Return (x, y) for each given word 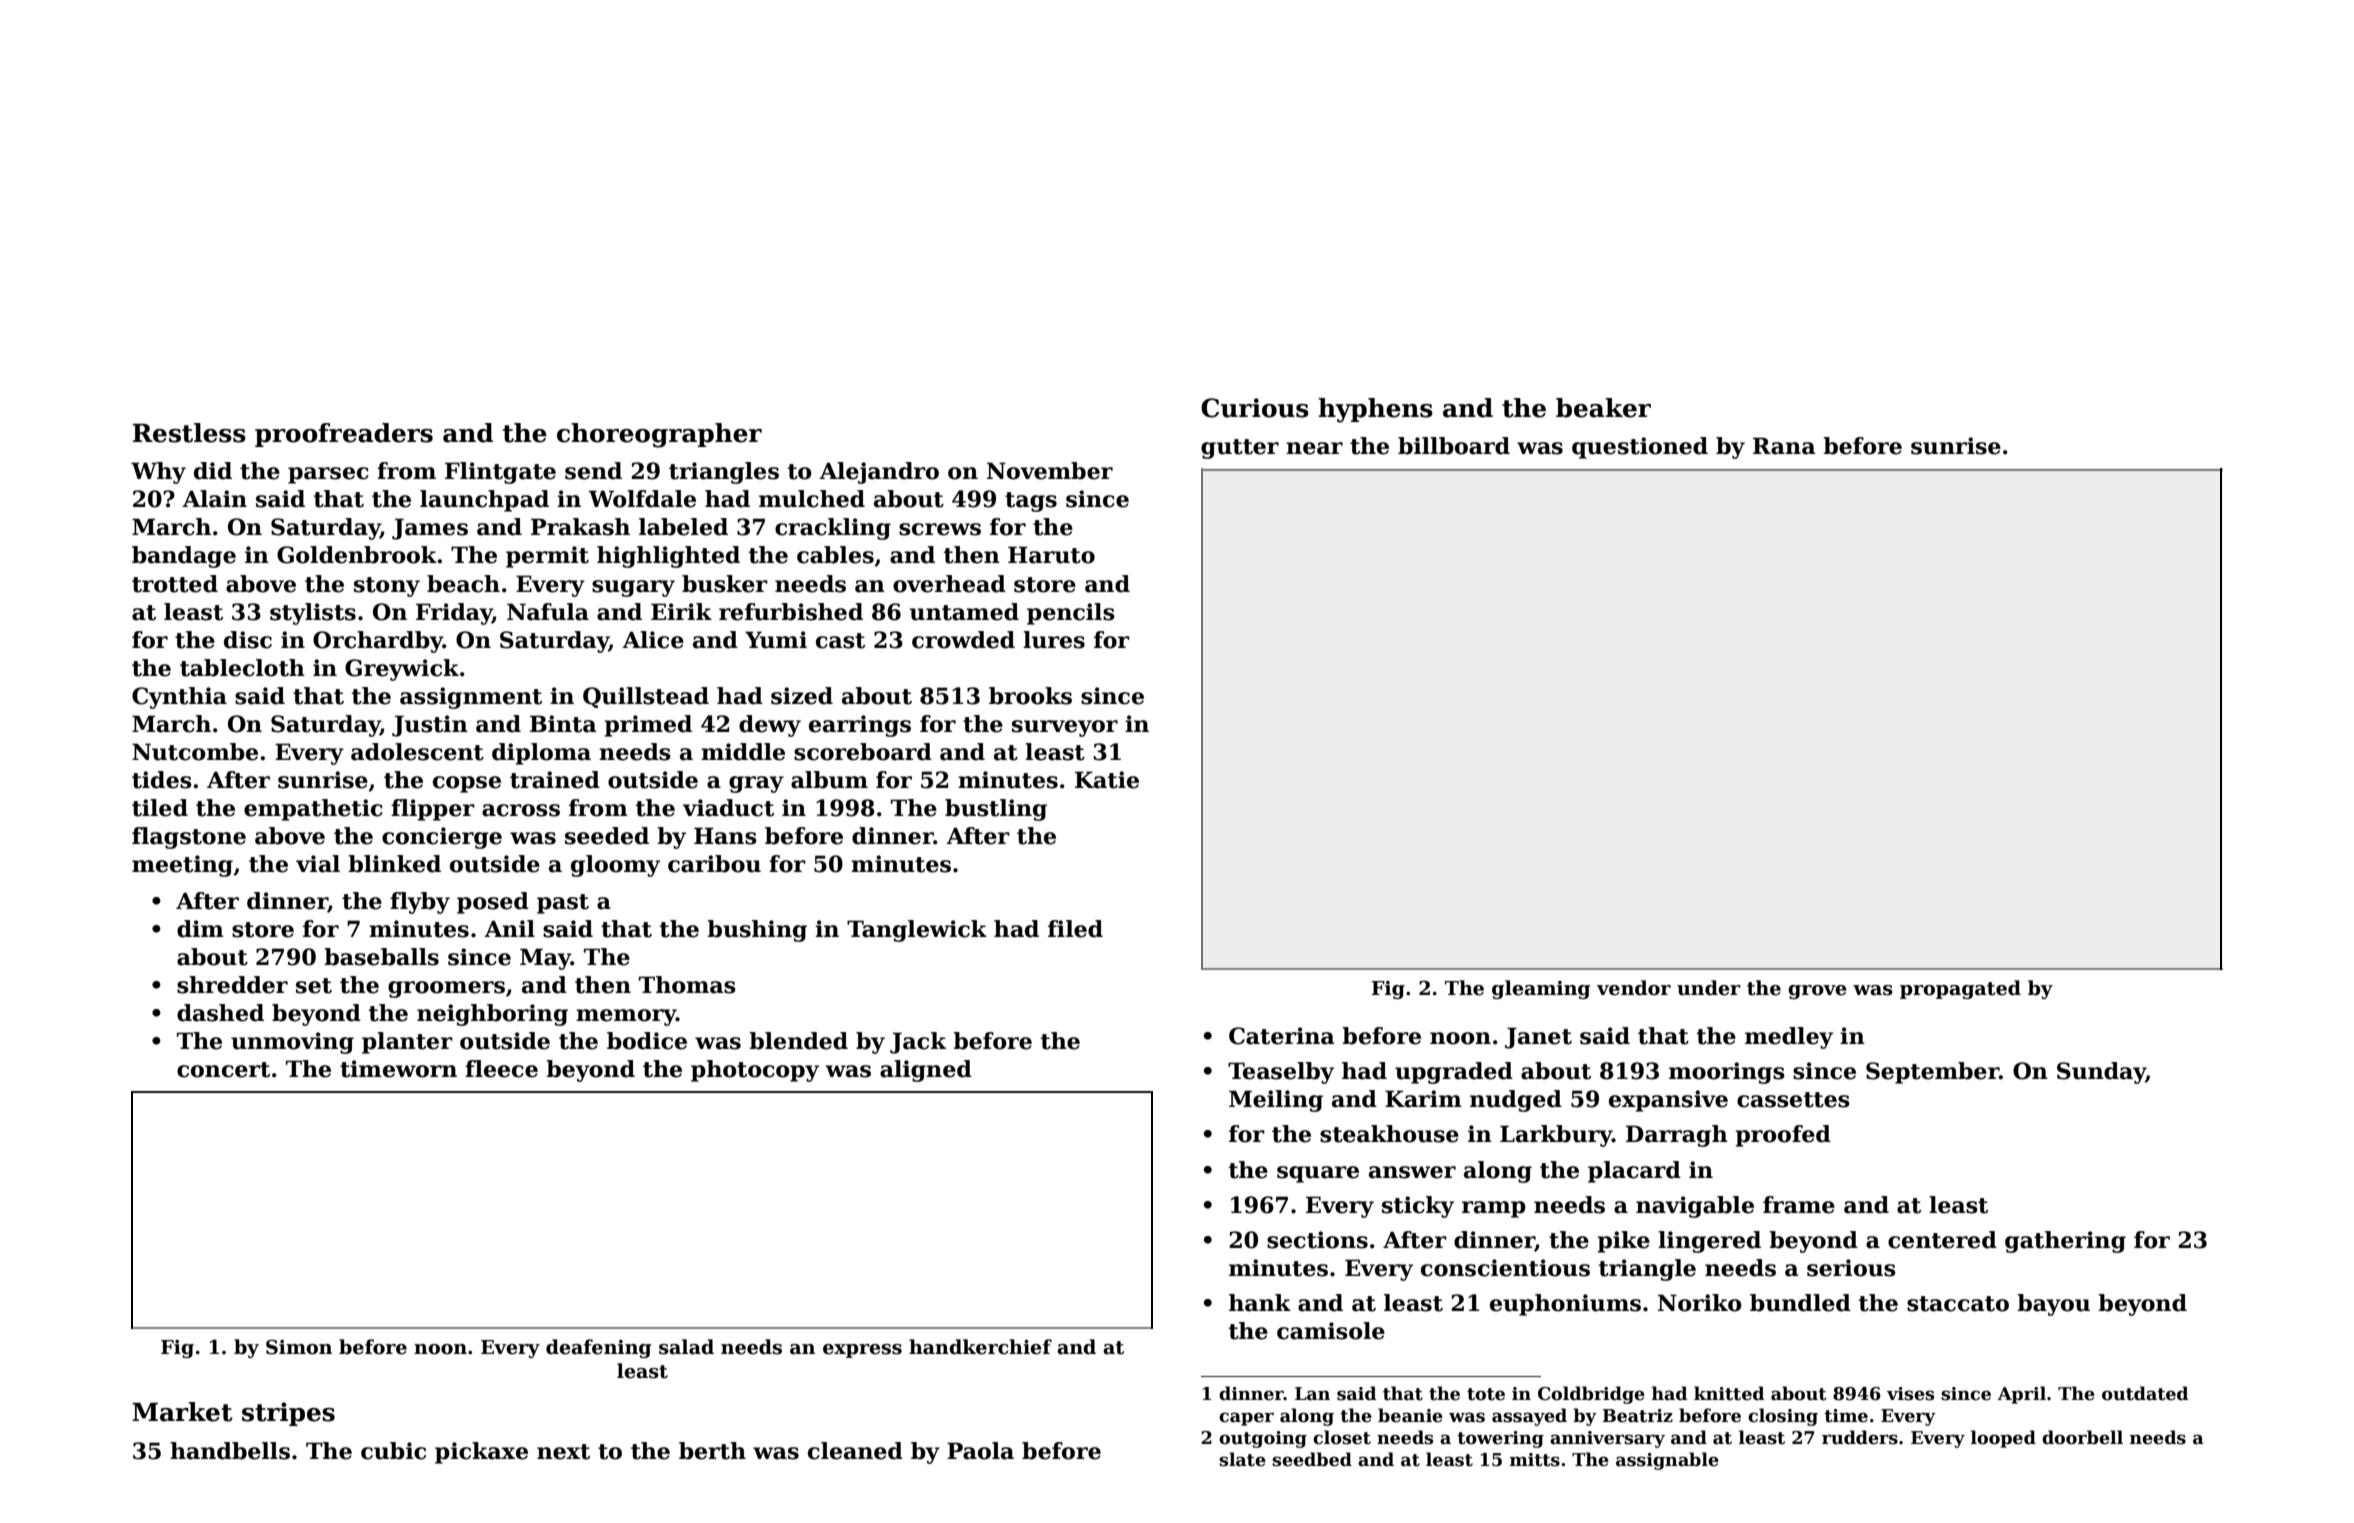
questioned (1640, 448)
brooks (1030, 696)
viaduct (728, 808)
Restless (189, 433)
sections (1317, 1240)
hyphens (1375, 410)
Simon (299, 1347)
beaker (1603, 408)
